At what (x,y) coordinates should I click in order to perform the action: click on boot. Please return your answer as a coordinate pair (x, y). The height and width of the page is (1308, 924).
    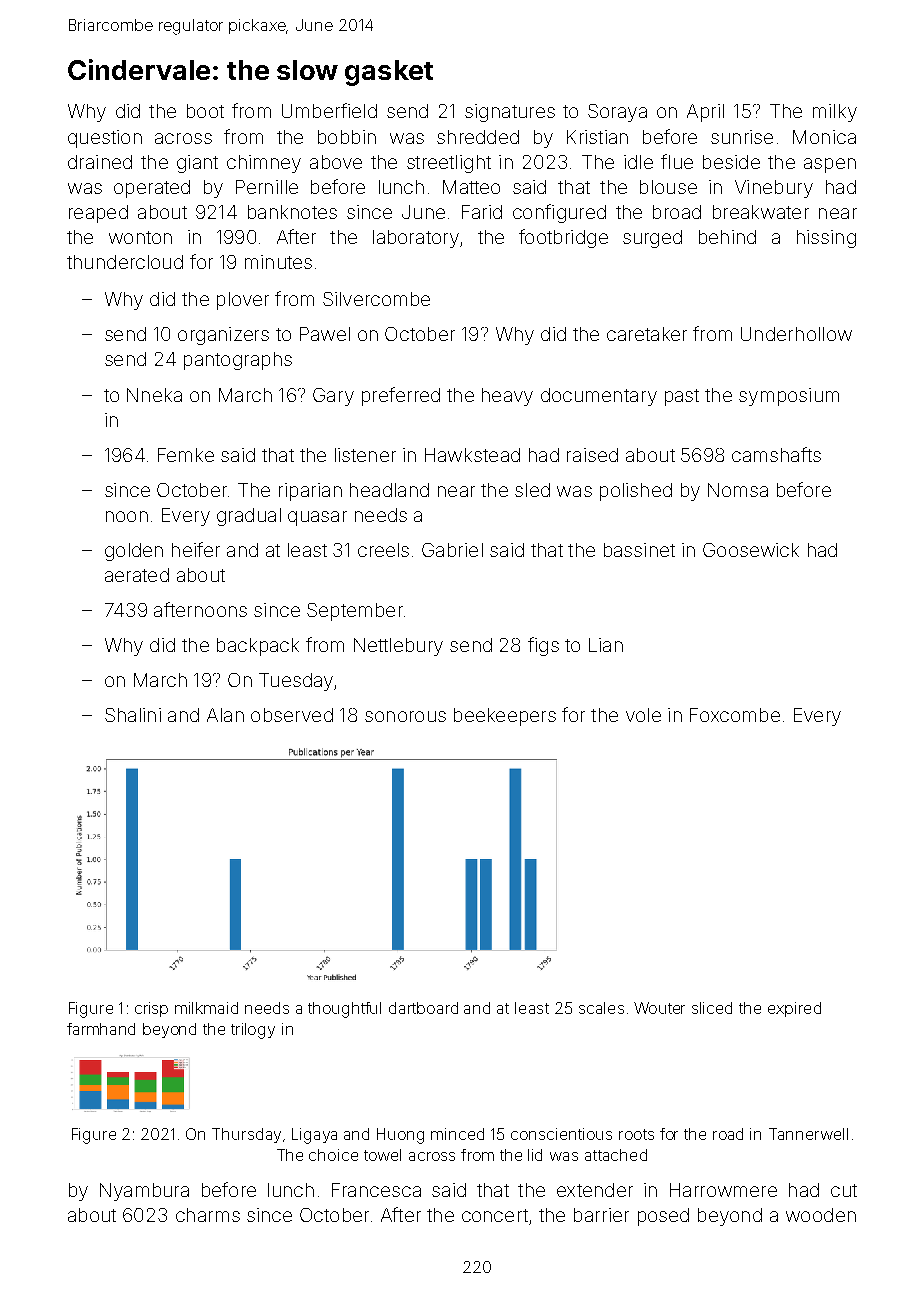
    Looking at the image, I should click on (205, 111).
